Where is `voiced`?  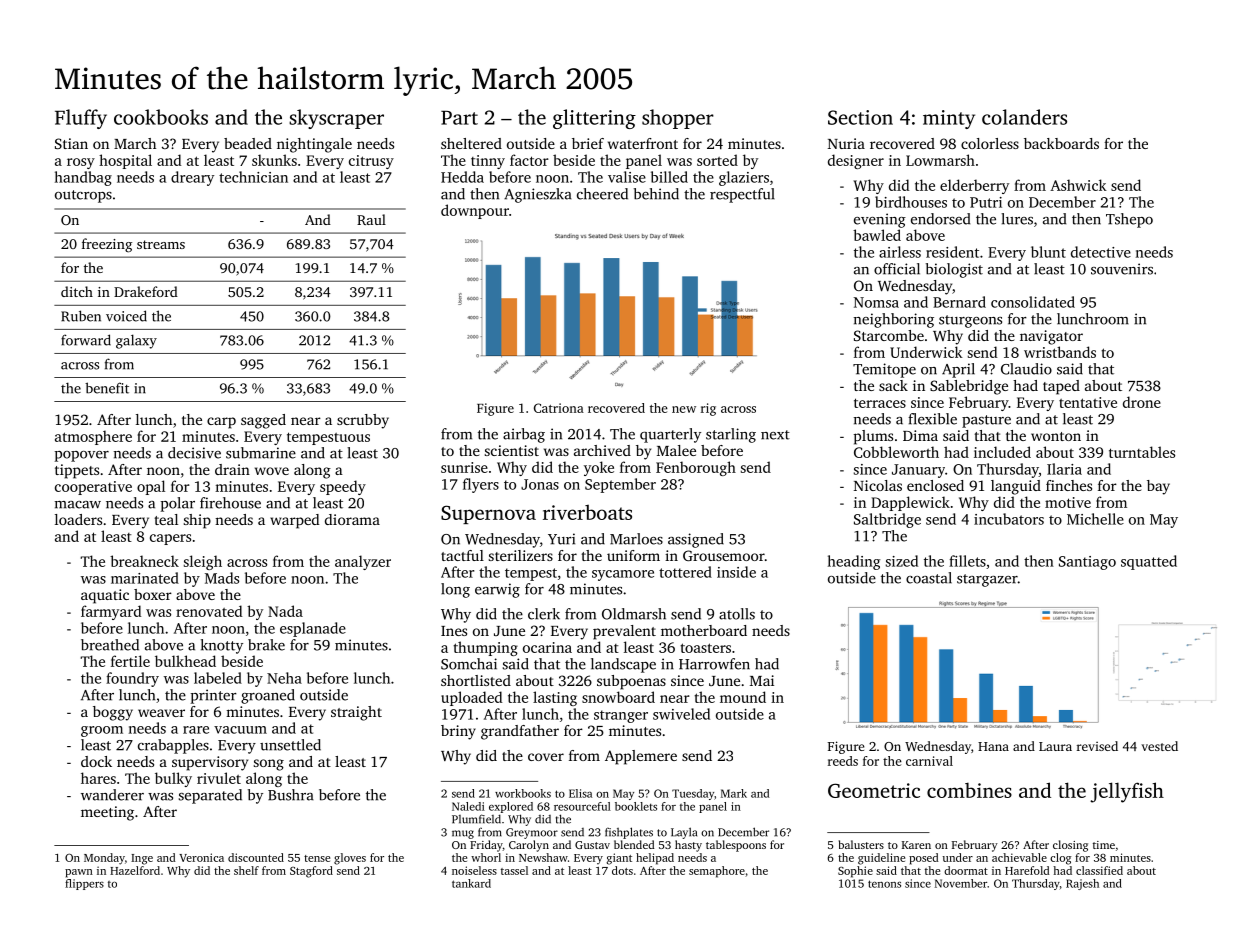
voiced is located at coordinates (126, 316).
